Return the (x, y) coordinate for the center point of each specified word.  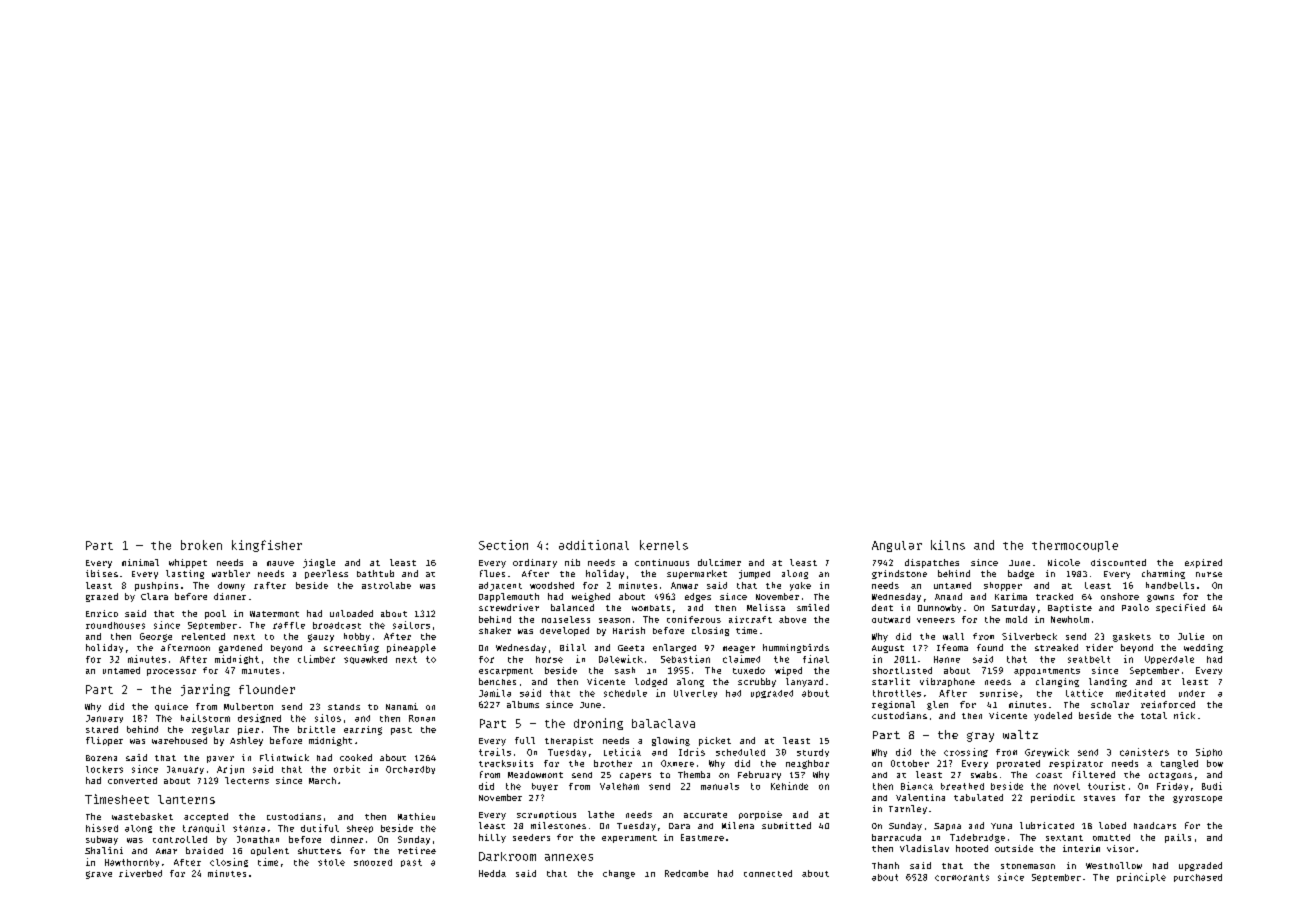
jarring (205, 690)
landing (1108, 682)
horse (549, 659)
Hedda (492, 873)
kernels (664, 545)
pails (1178, 838)
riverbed (140, 873)
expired (1203, 563)
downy (231, 586)
